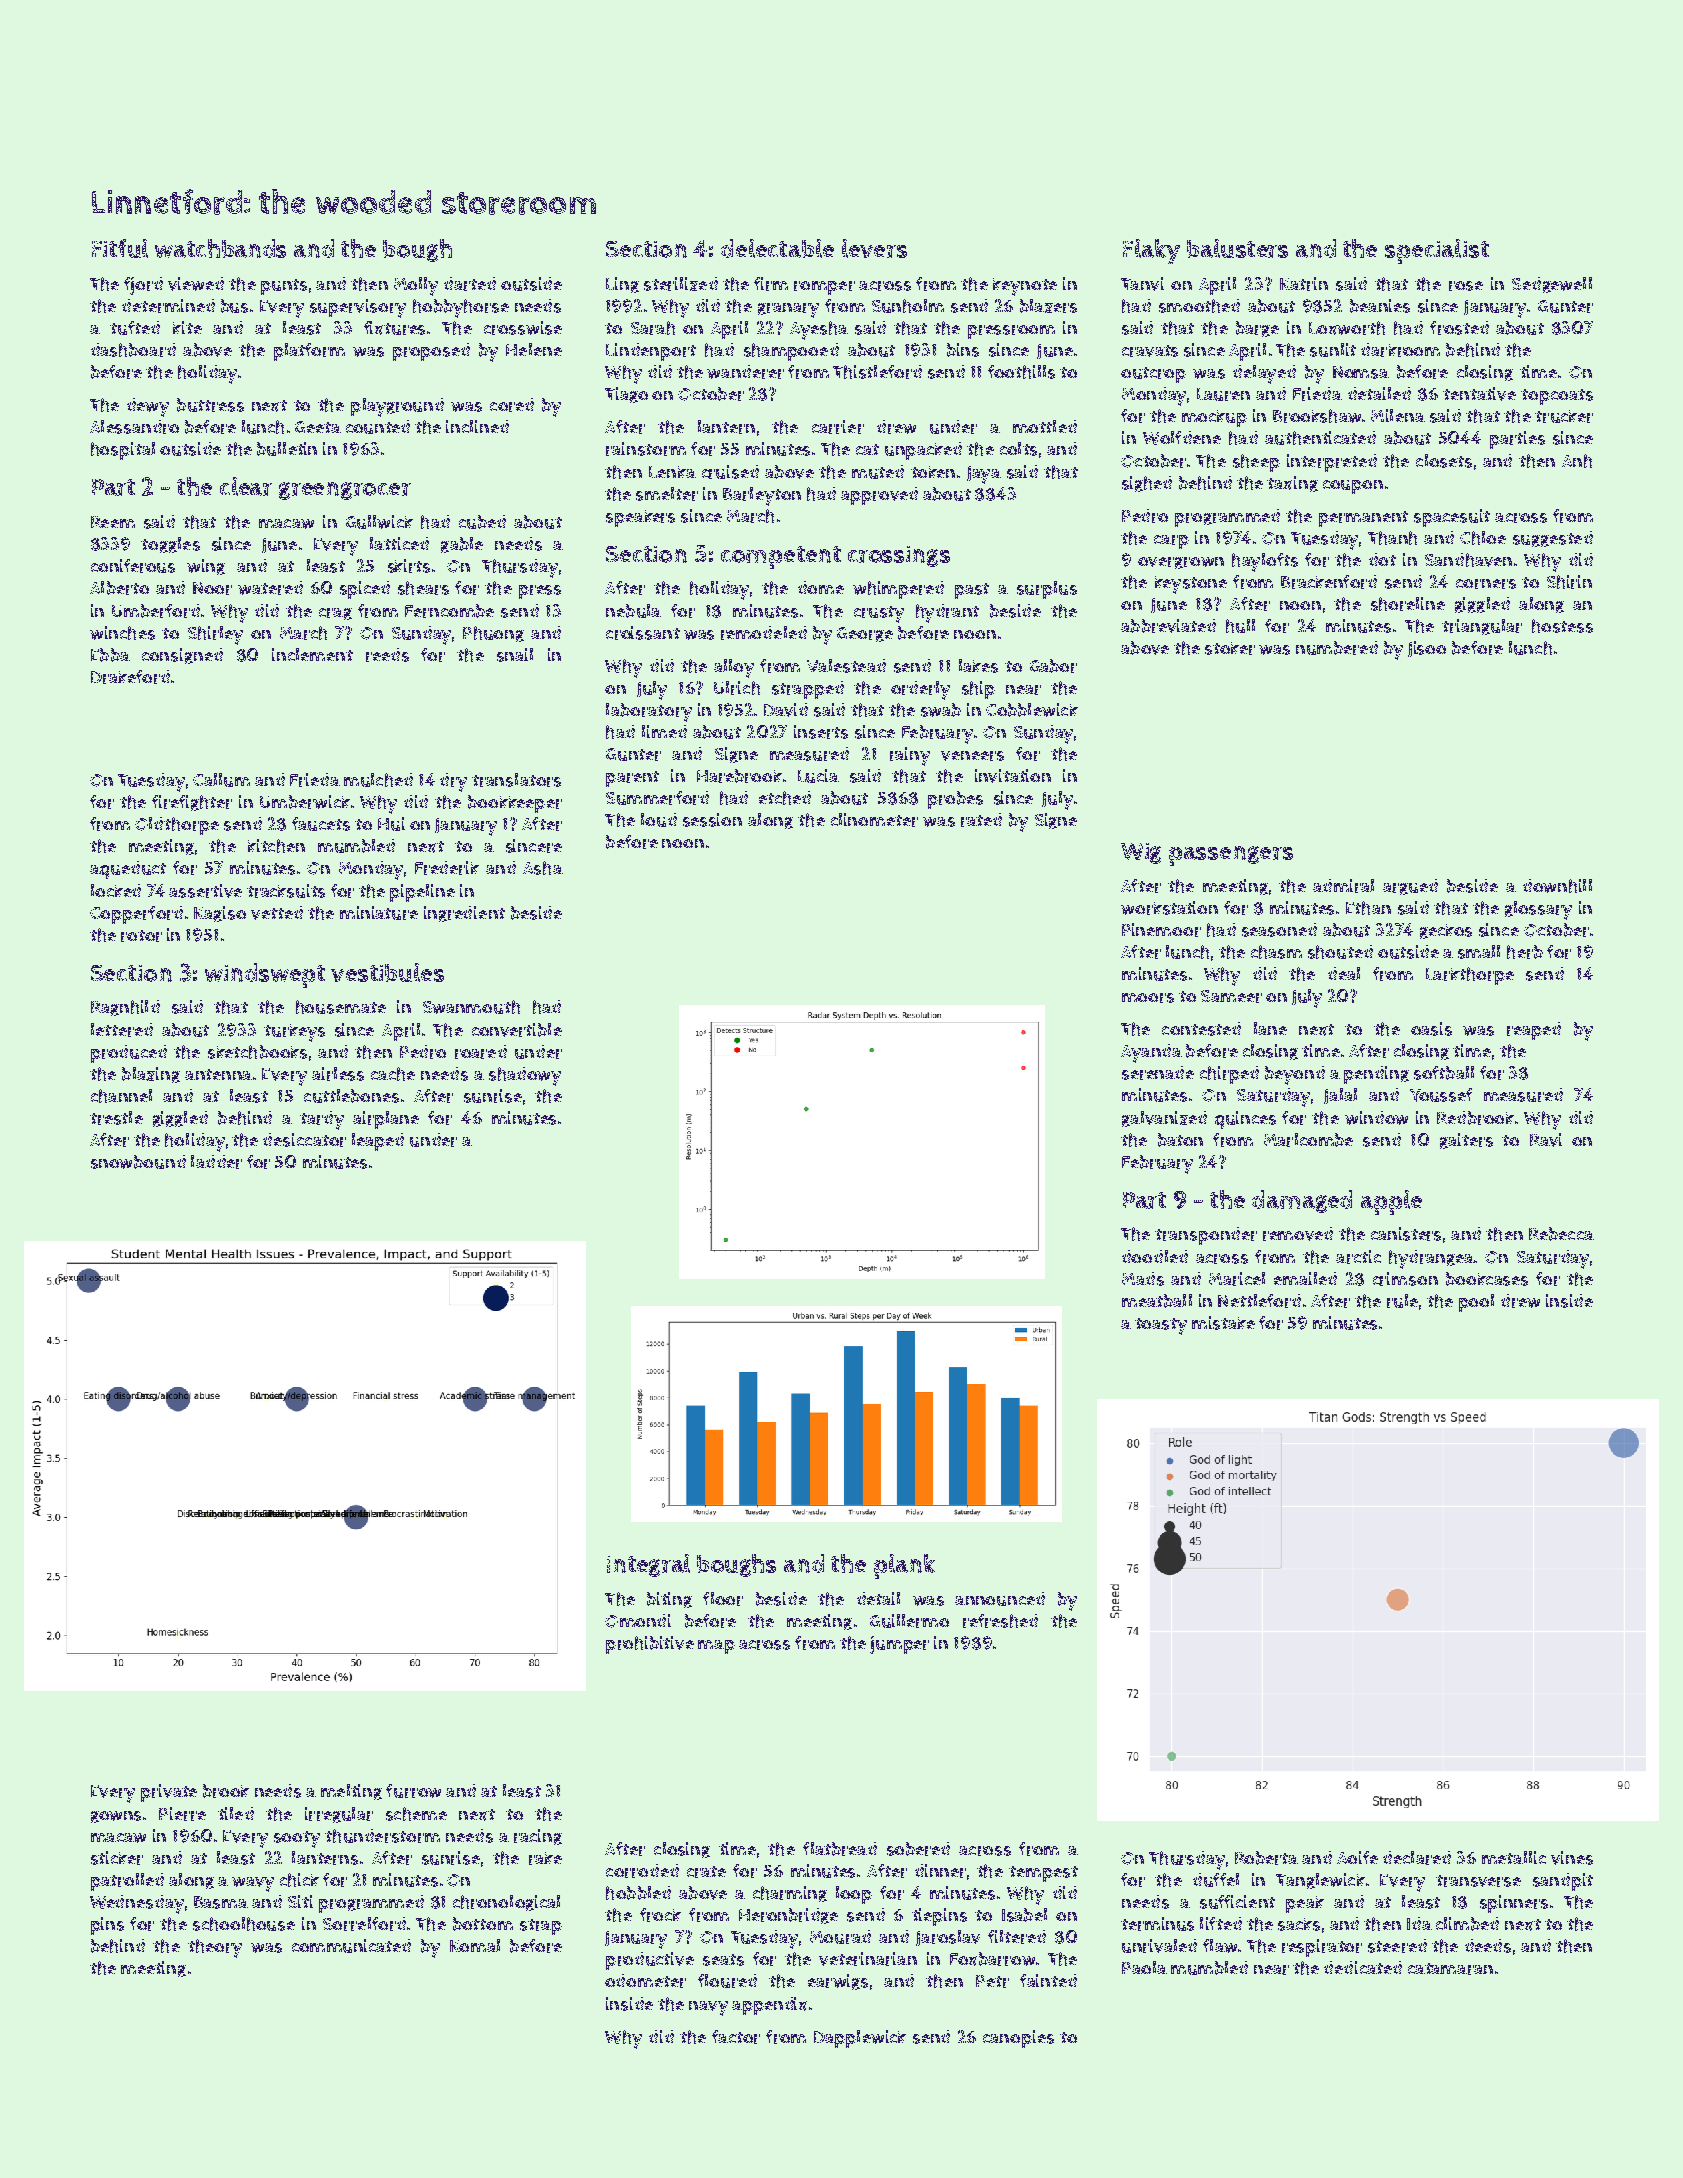  I want to click on sobered, so click(918, 1849).
